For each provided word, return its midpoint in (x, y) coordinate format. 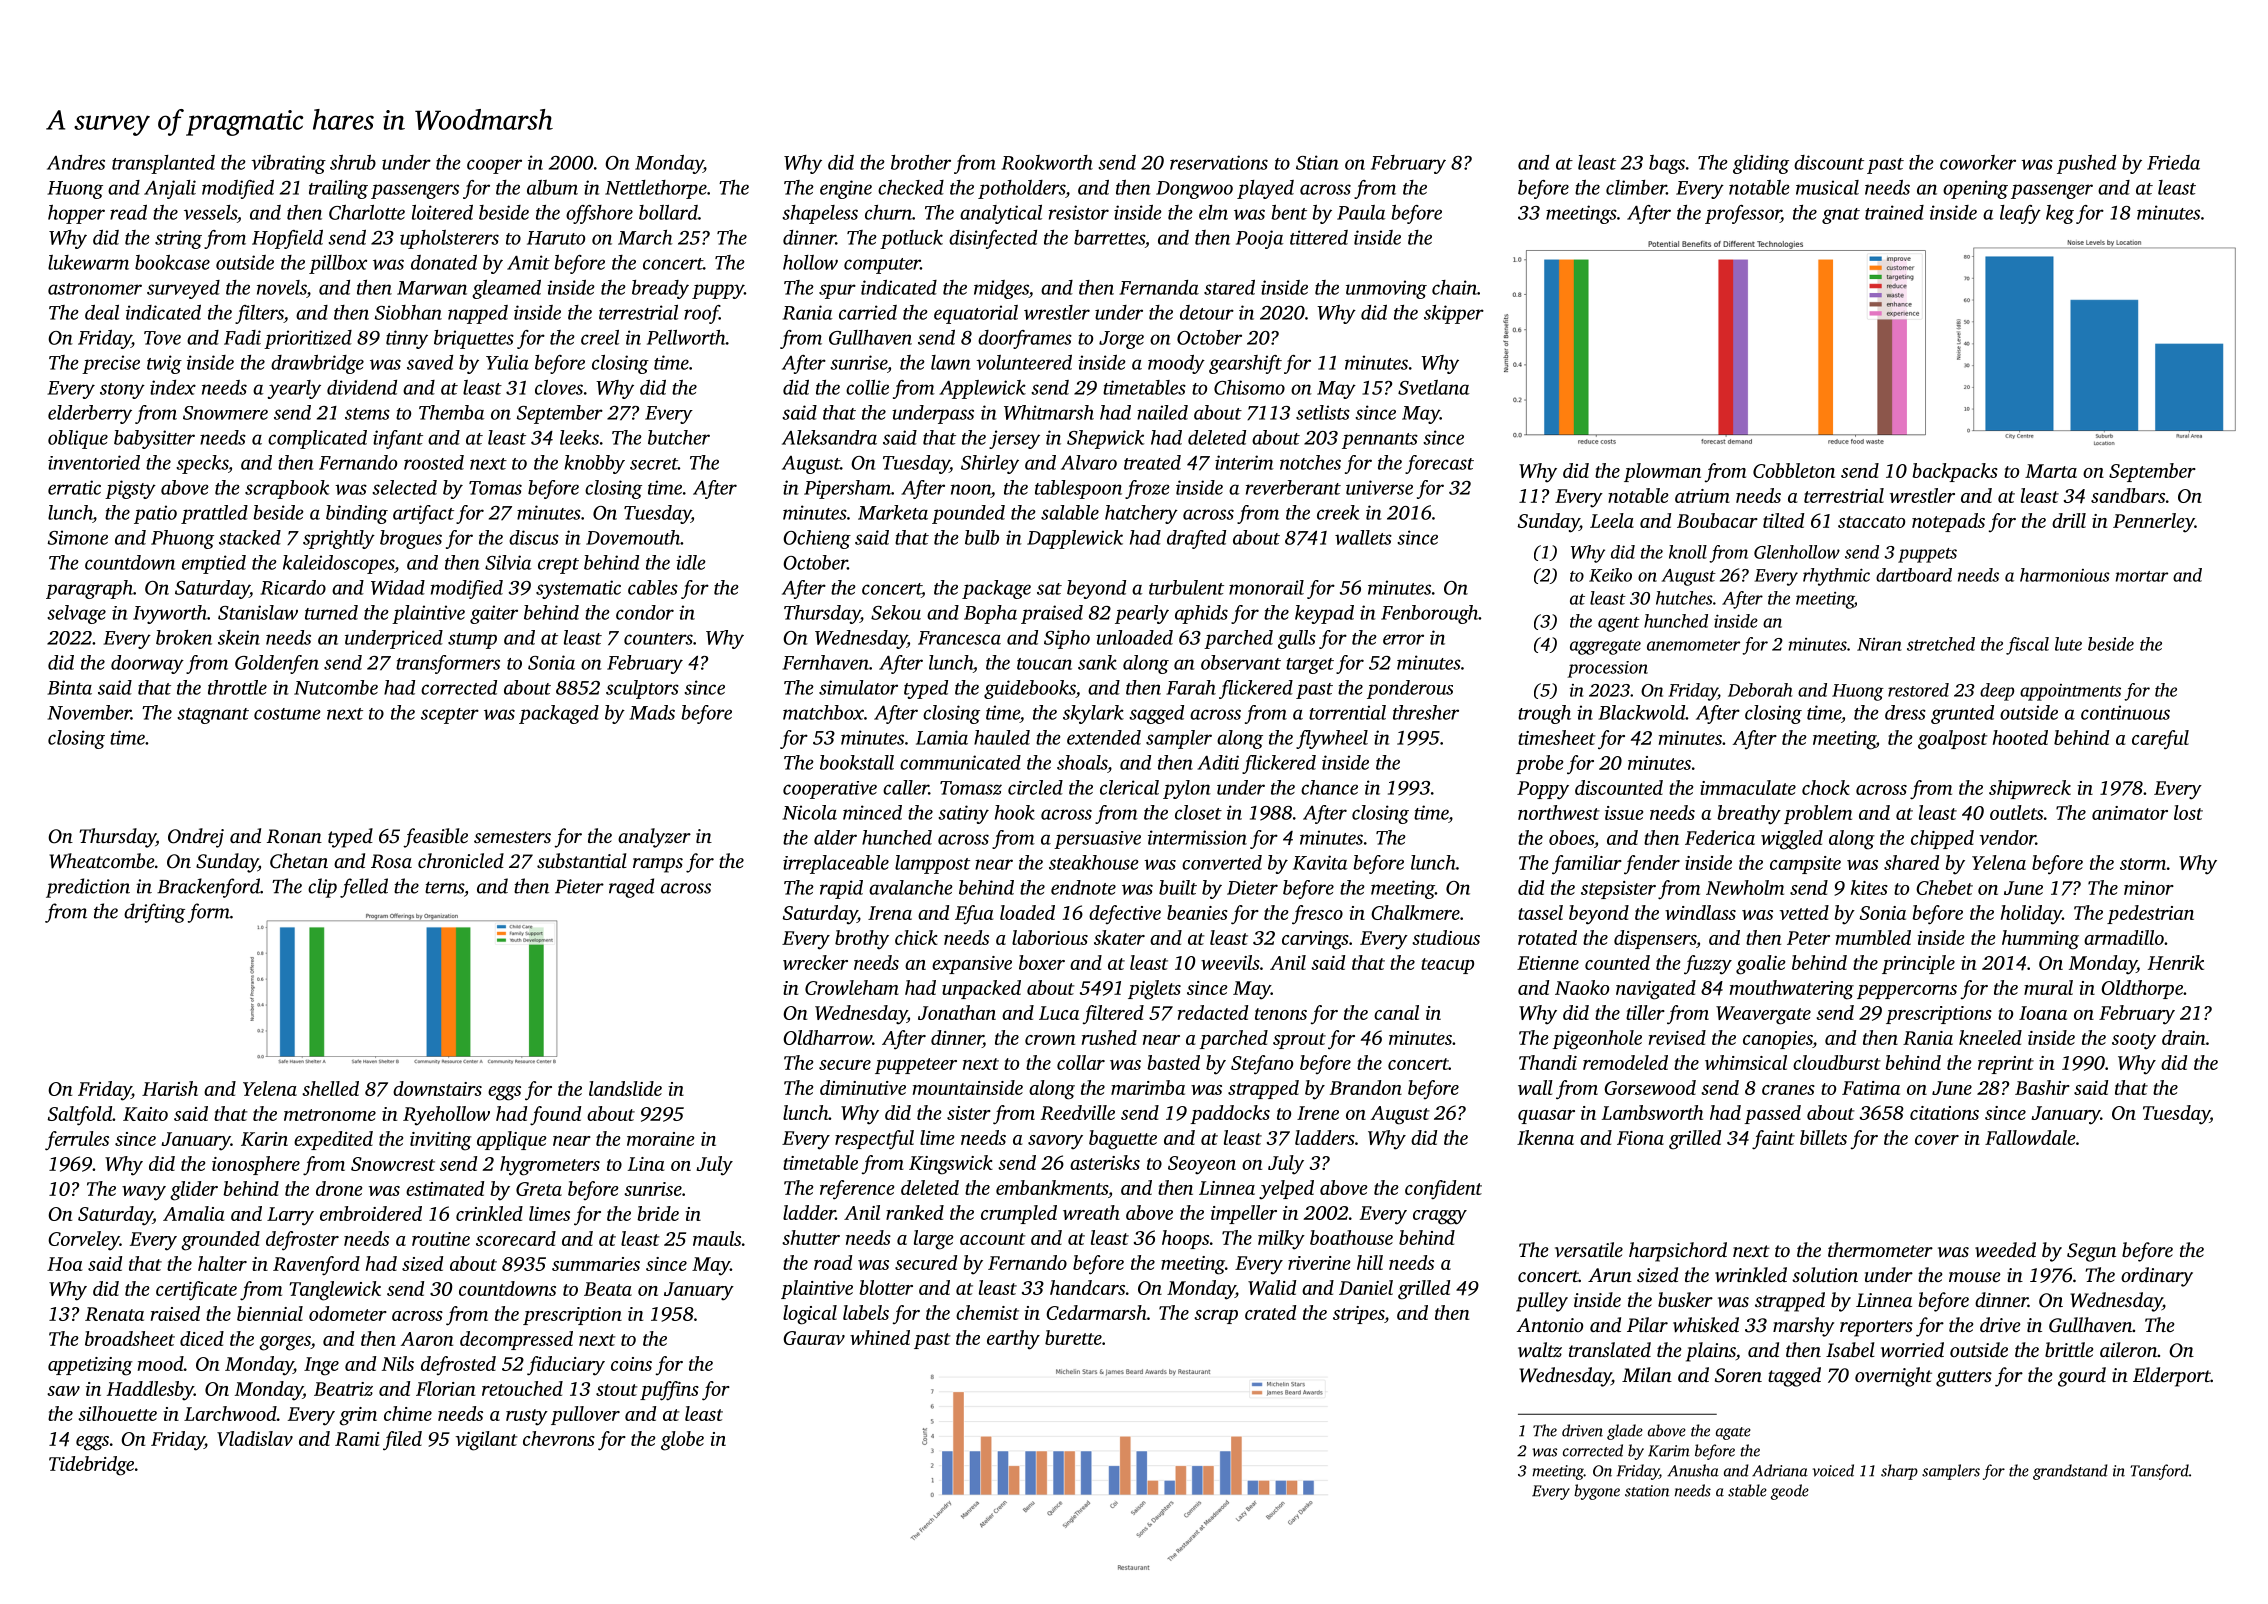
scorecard (516, 1238)
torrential (1347, 712)
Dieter (1252, 887)
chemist (987, 1312)
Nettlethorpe (656, 189)
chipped (1942, 839)
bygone (1597, 1492)
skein (239, 637)
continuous (2125, 712)
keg (2060, 214)
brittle (2069, 1349)
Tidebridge (91, 1466)
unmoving (1386, 289)
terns (444, 887)
